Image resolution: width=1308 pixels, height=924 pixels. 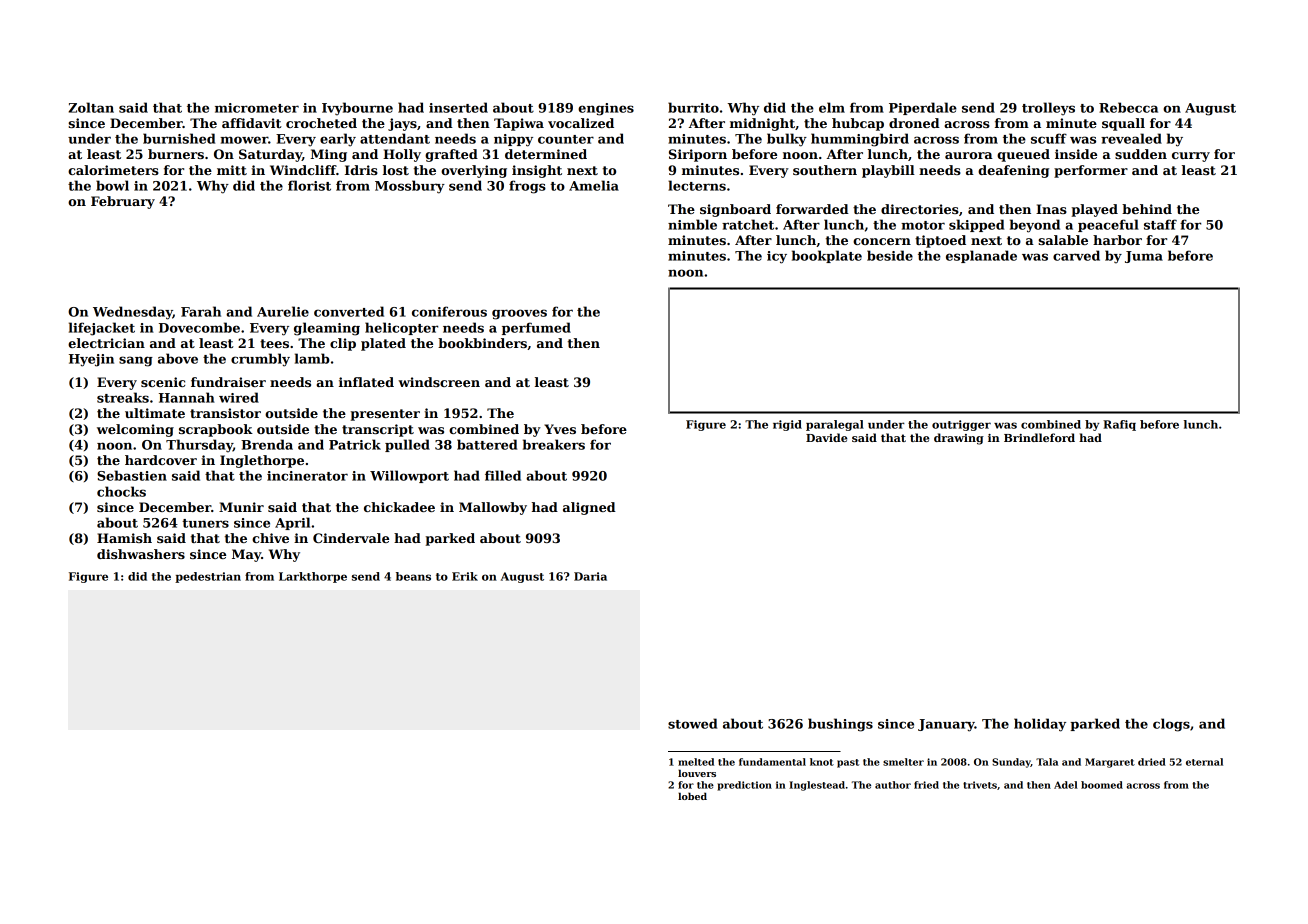 What do you see at coordinates (1144, 257) in the screenshot?
I see `Juma` at bounding box center [1144, 257].
